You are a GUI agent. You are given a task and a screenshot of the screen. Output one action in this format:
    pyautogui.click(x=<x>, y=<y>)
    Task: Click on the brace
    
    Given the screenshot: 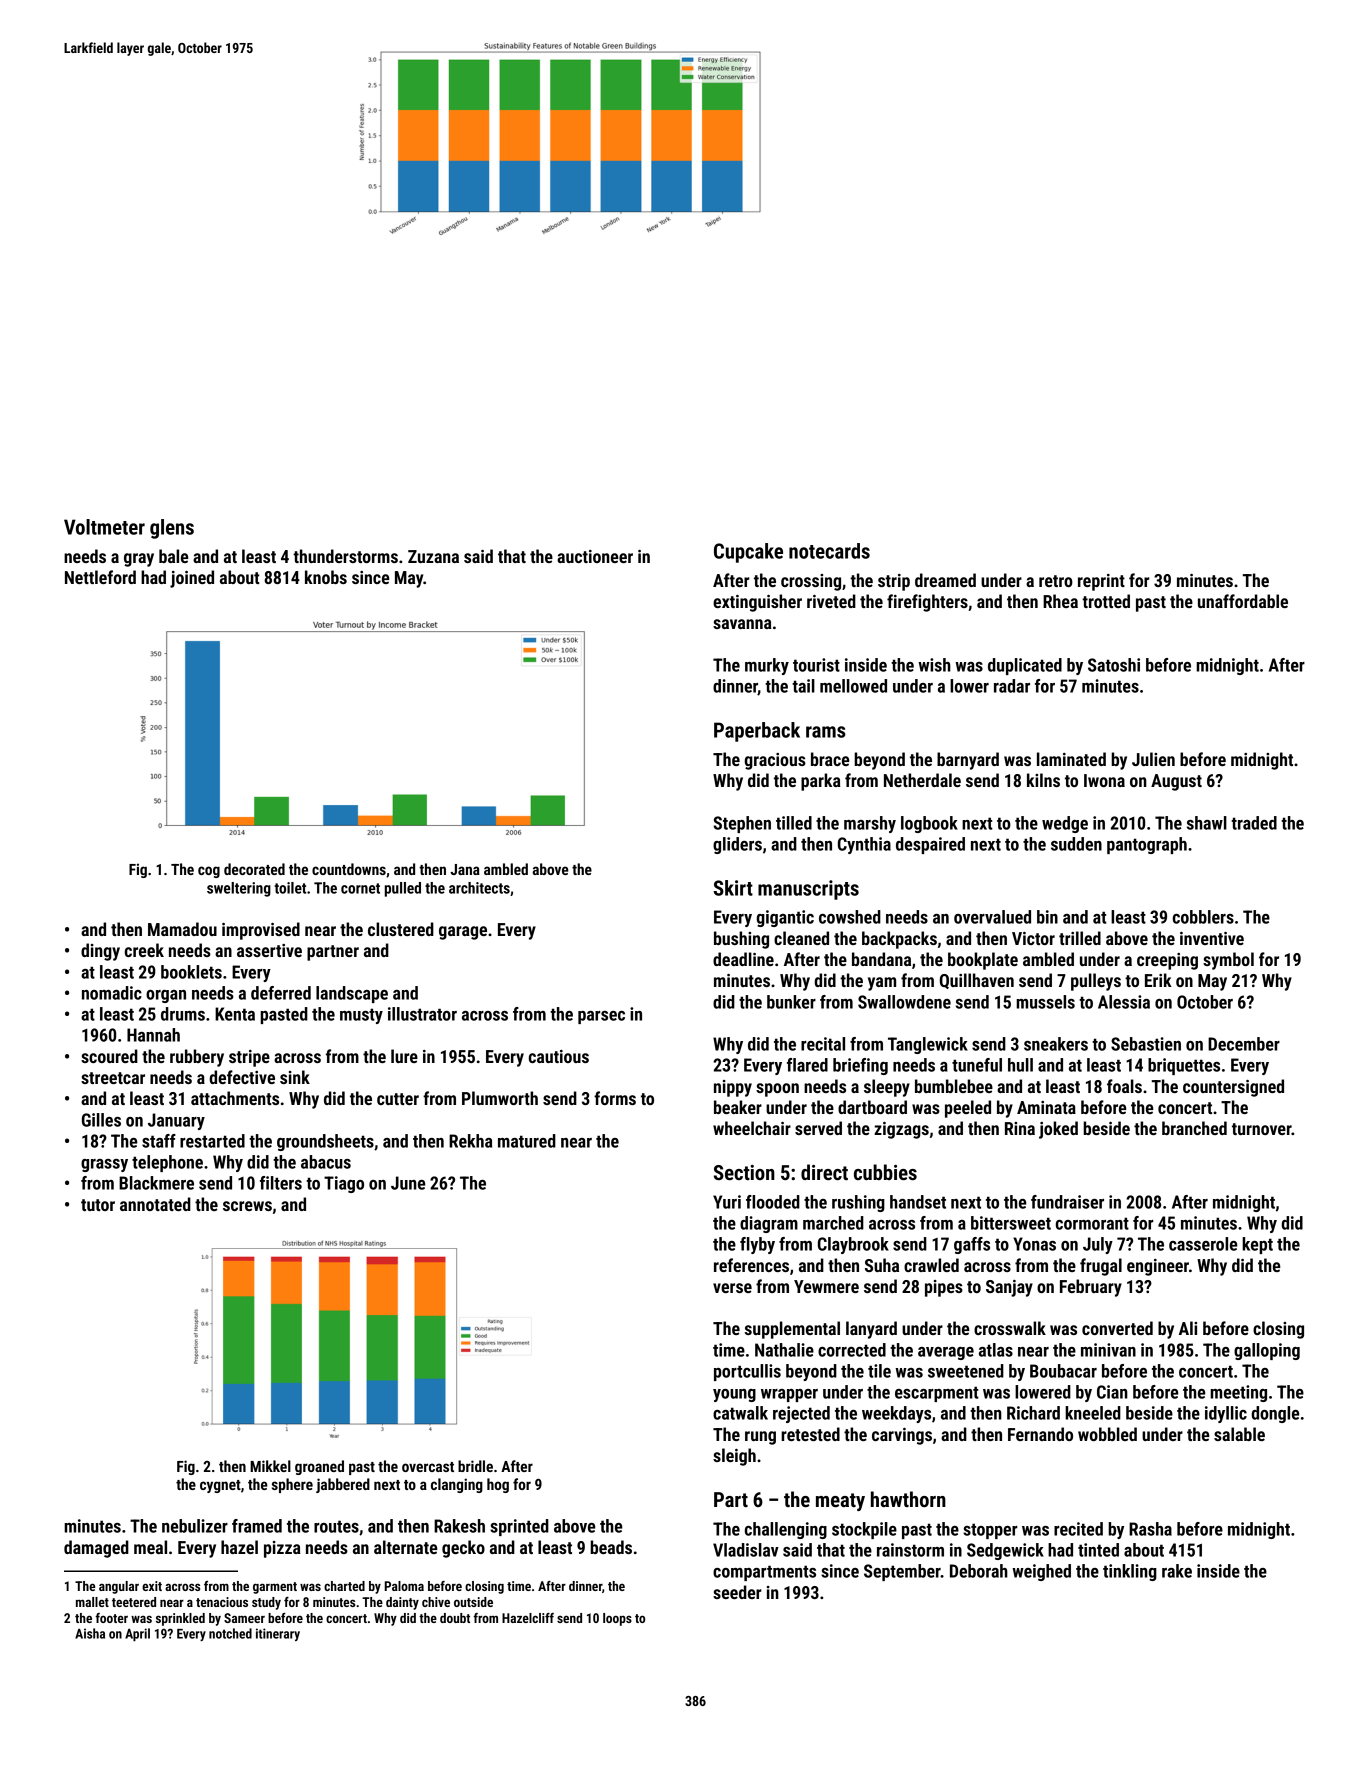 What is the action you would take?
    pyautogui.click(x=830, y=759)
